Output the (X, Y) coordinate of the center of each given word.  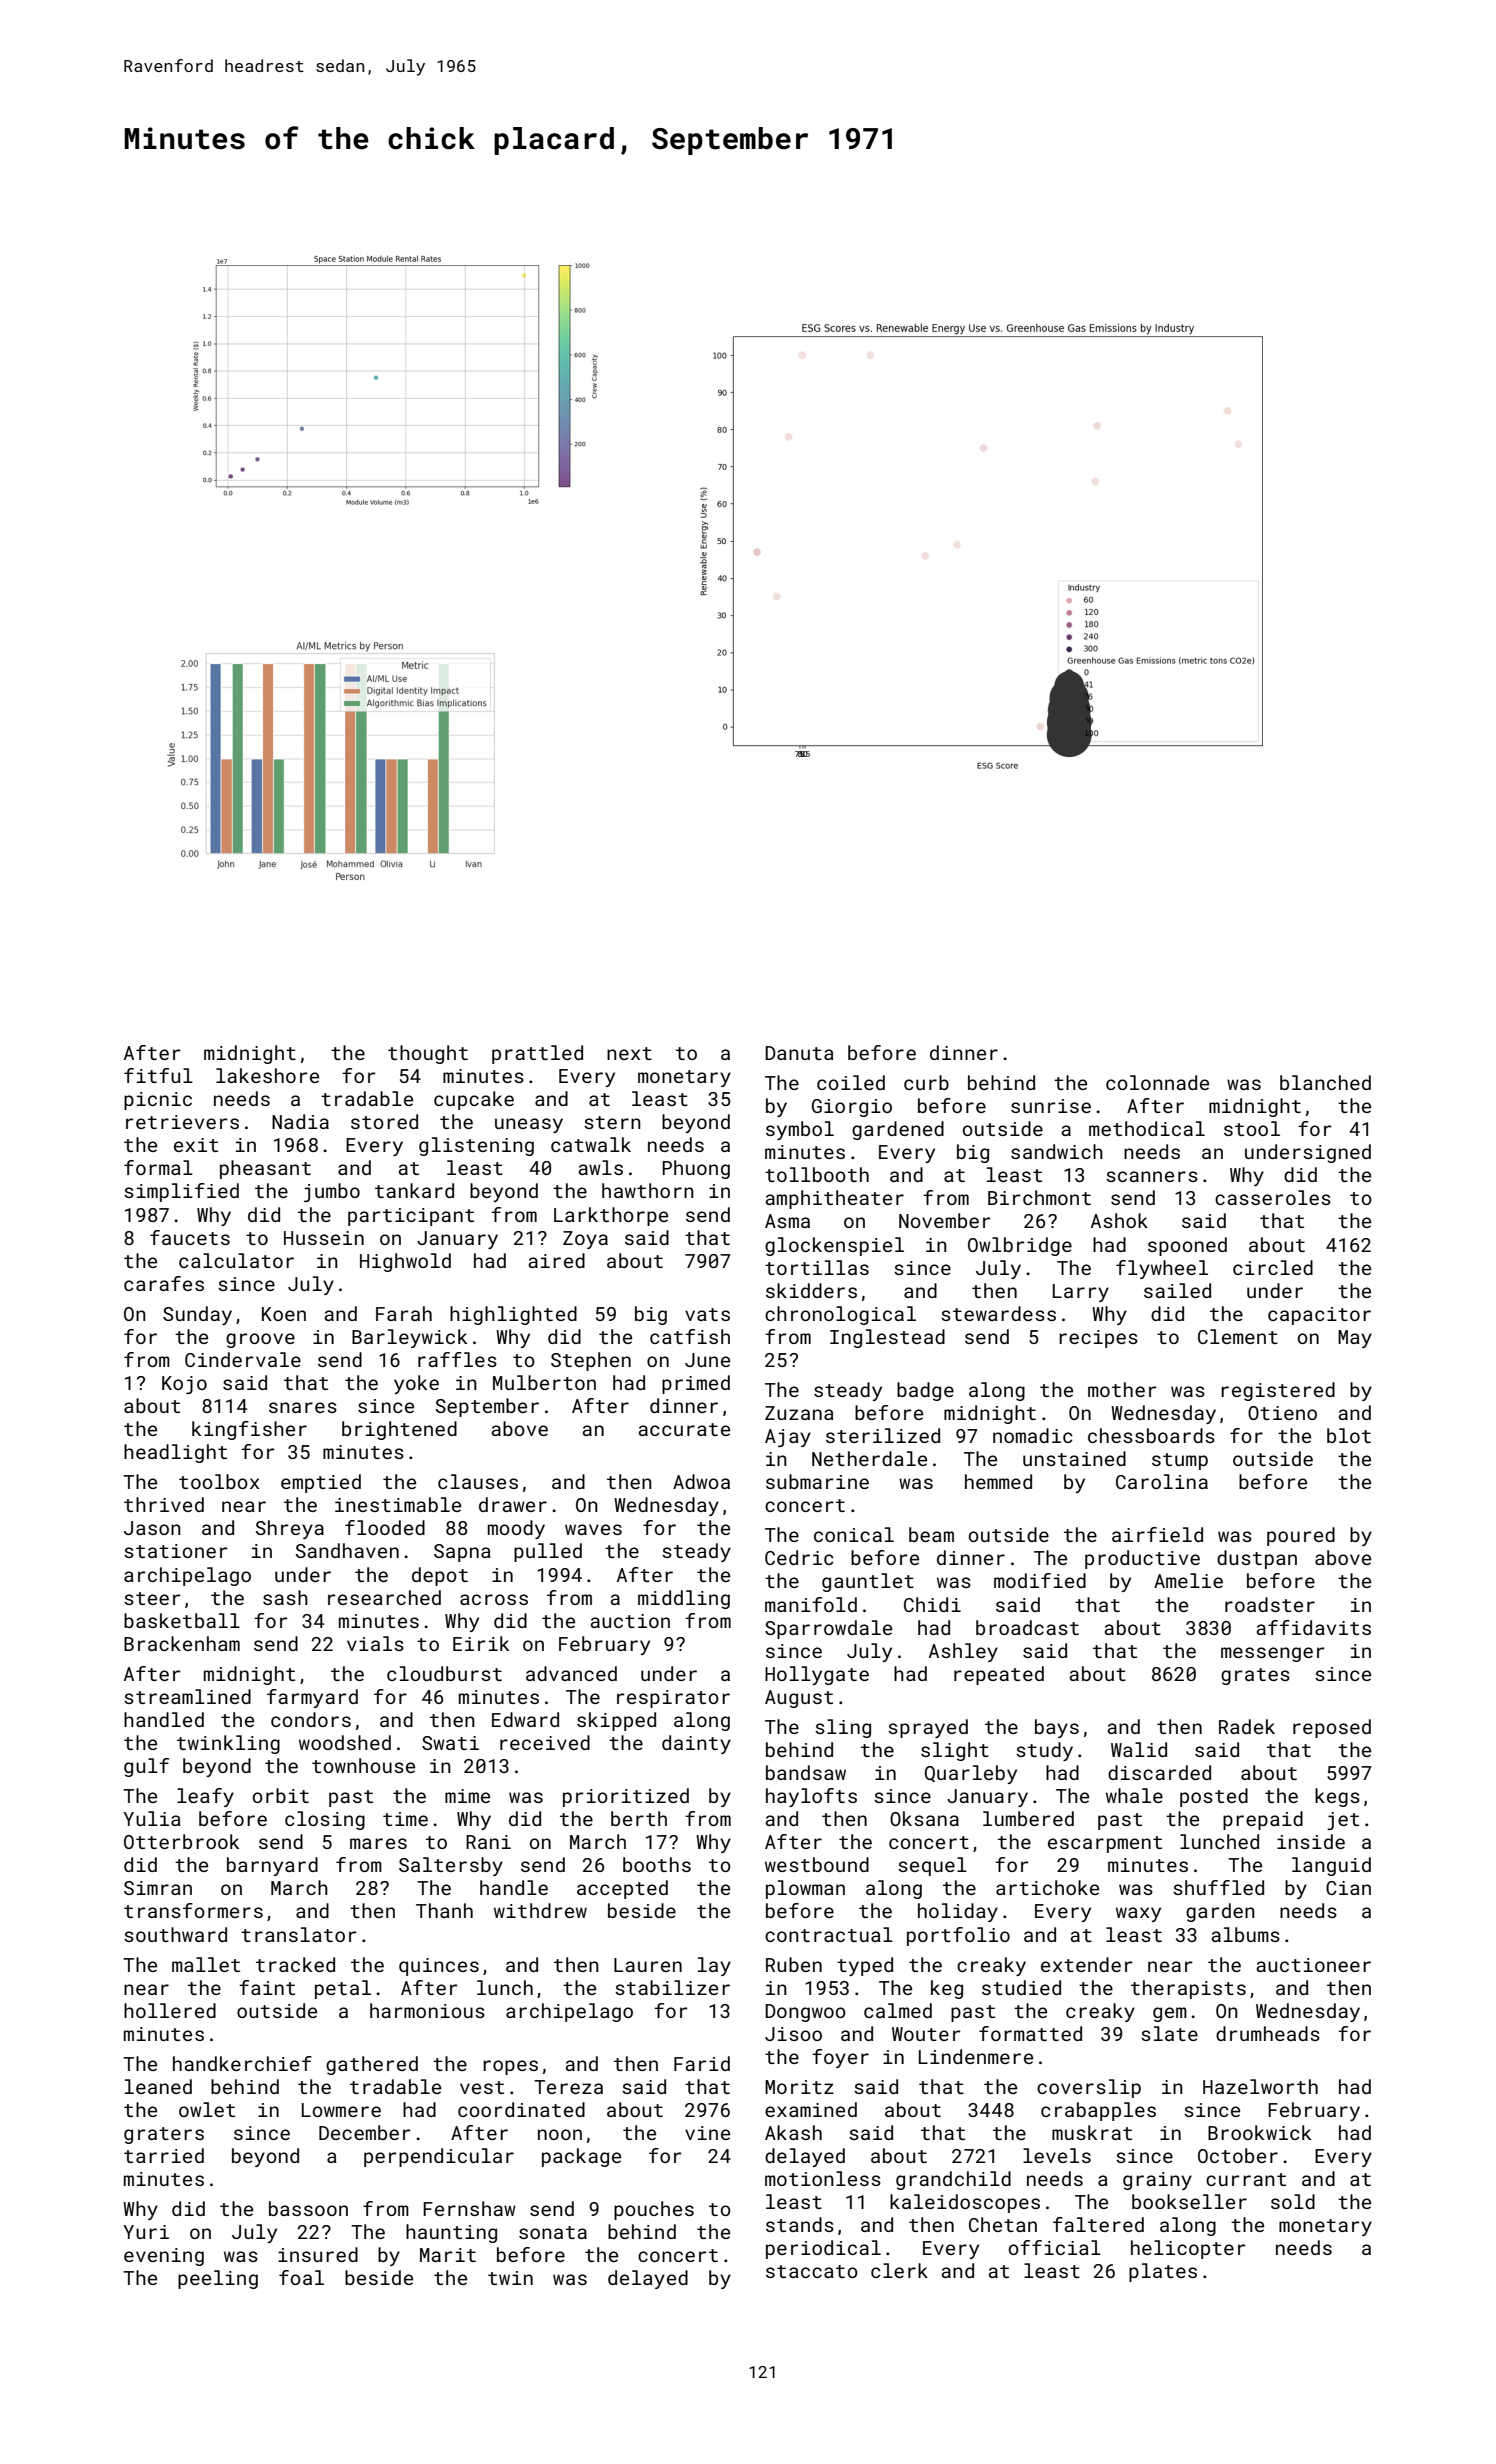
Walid (1139, 1749)
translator (298, 1934)
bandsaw (806, 1772)
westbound (817, 1864)
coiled (851, 1082)
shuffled (1218, 1887)
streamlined (187, 1696)
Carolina (1162, 1481)
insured (318, 2254)
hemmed (998, 1481)
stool (1252, 1128)
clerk (899, 2270)
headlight (175, 1453)
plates (1163, 2272)
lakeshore (267, 1075)
